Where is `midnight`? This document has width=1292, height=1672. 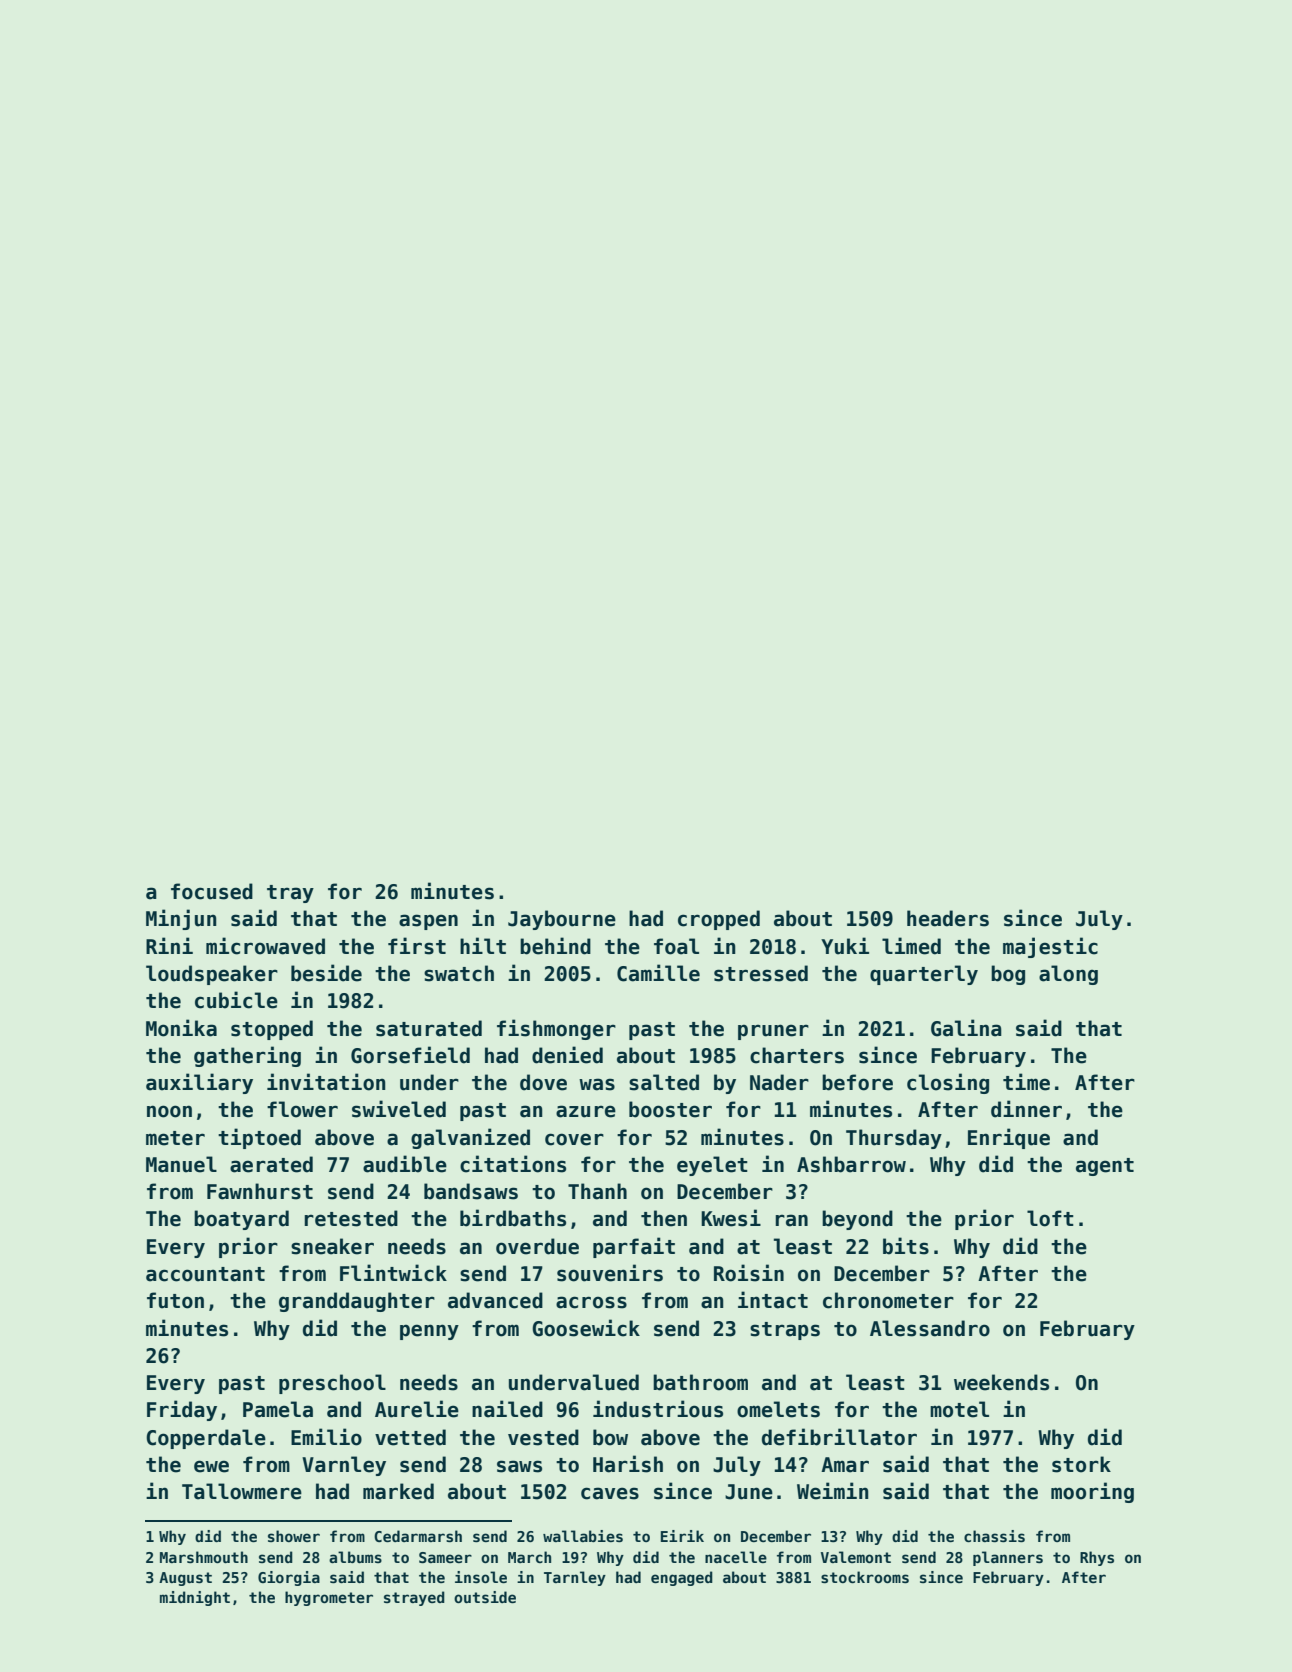
midnight is located at coordinates (195, 1598).
